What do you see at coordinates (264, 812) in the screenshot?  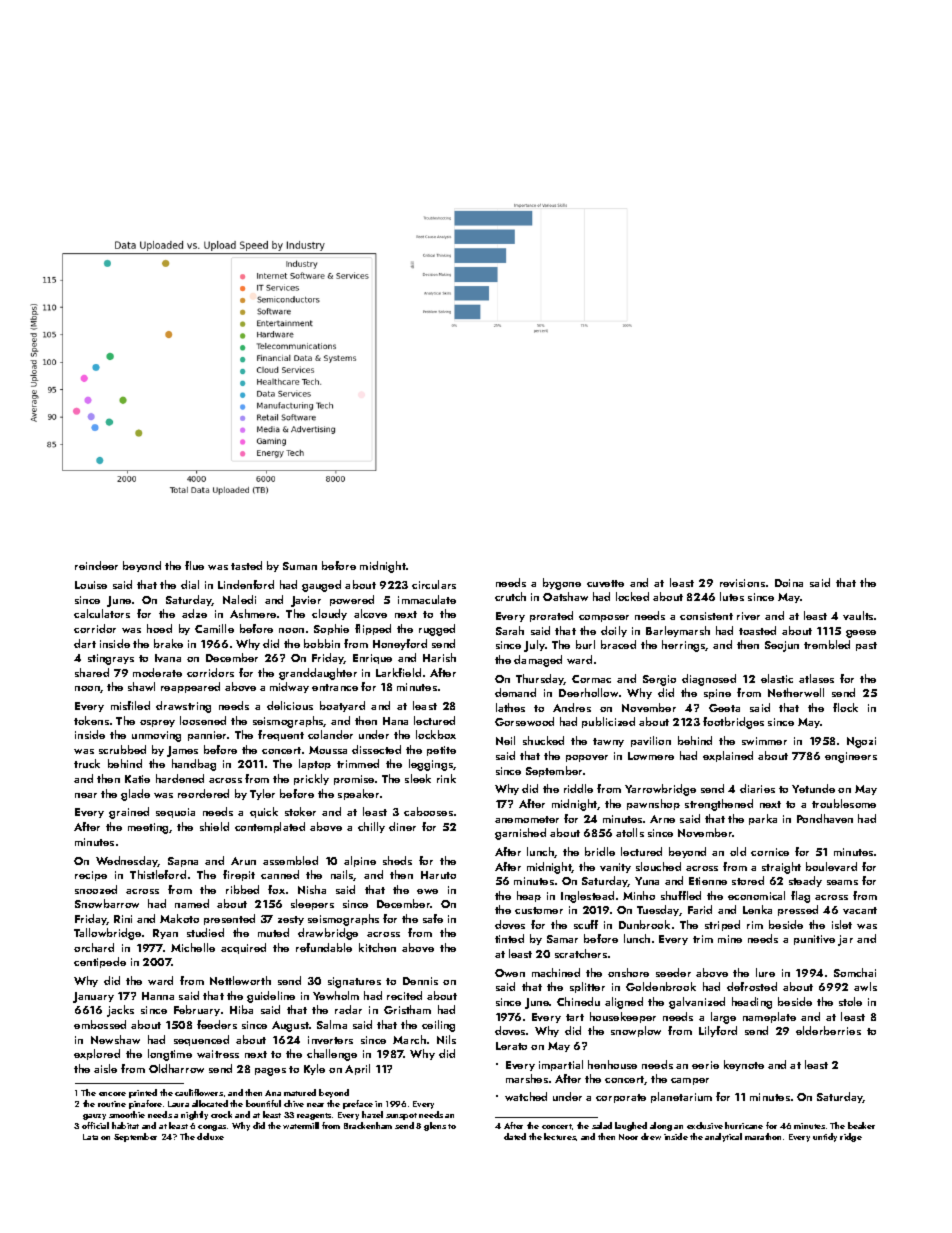 I see `quick` at bounding box center [264, 812].
